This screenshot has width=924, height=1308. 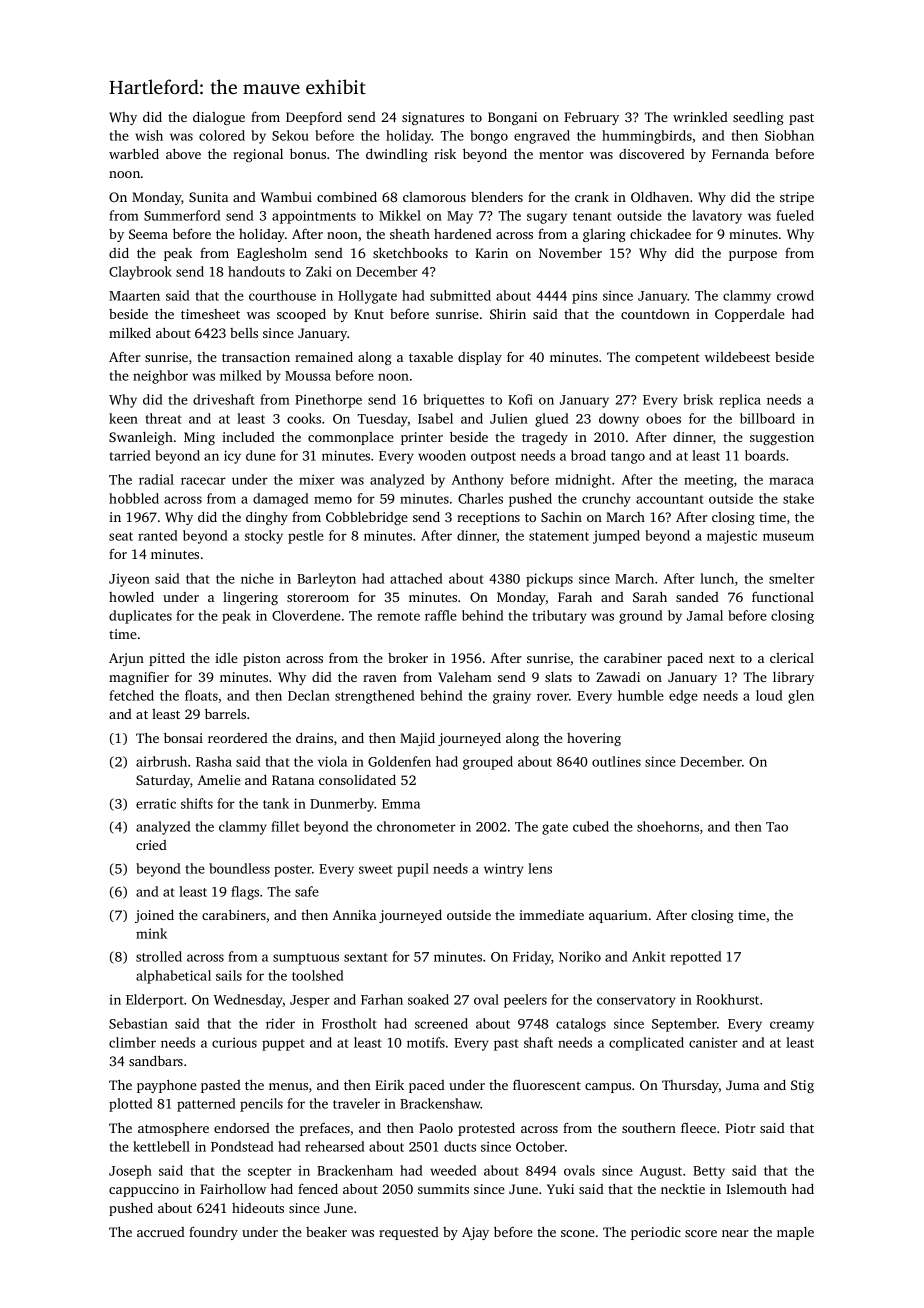 I want to click on chickadee, so click(x=660, y=233).
